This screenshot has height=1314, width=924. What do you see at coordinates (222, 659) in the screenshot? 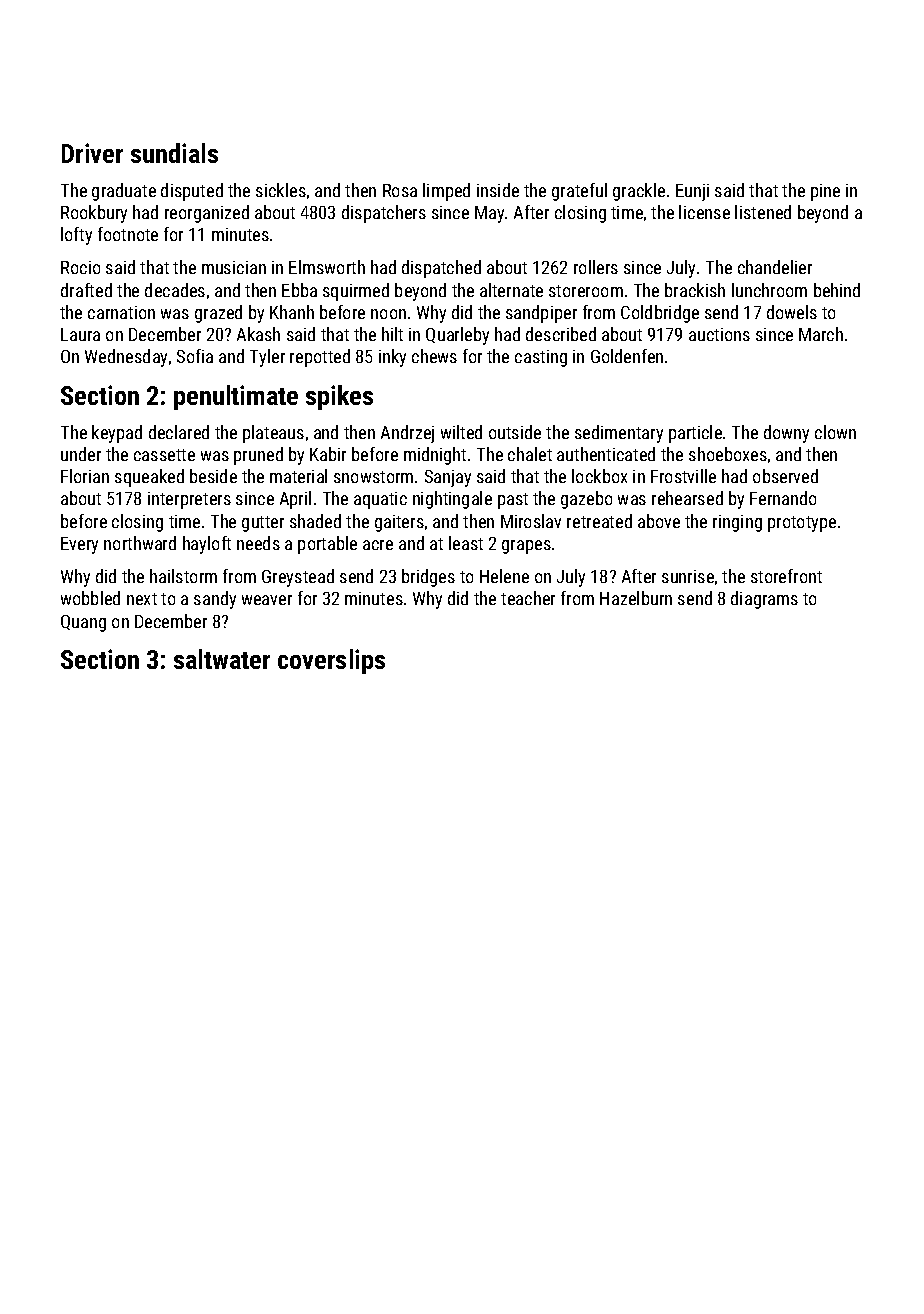
I see `saltwater` at bounding box center [222, 659].
